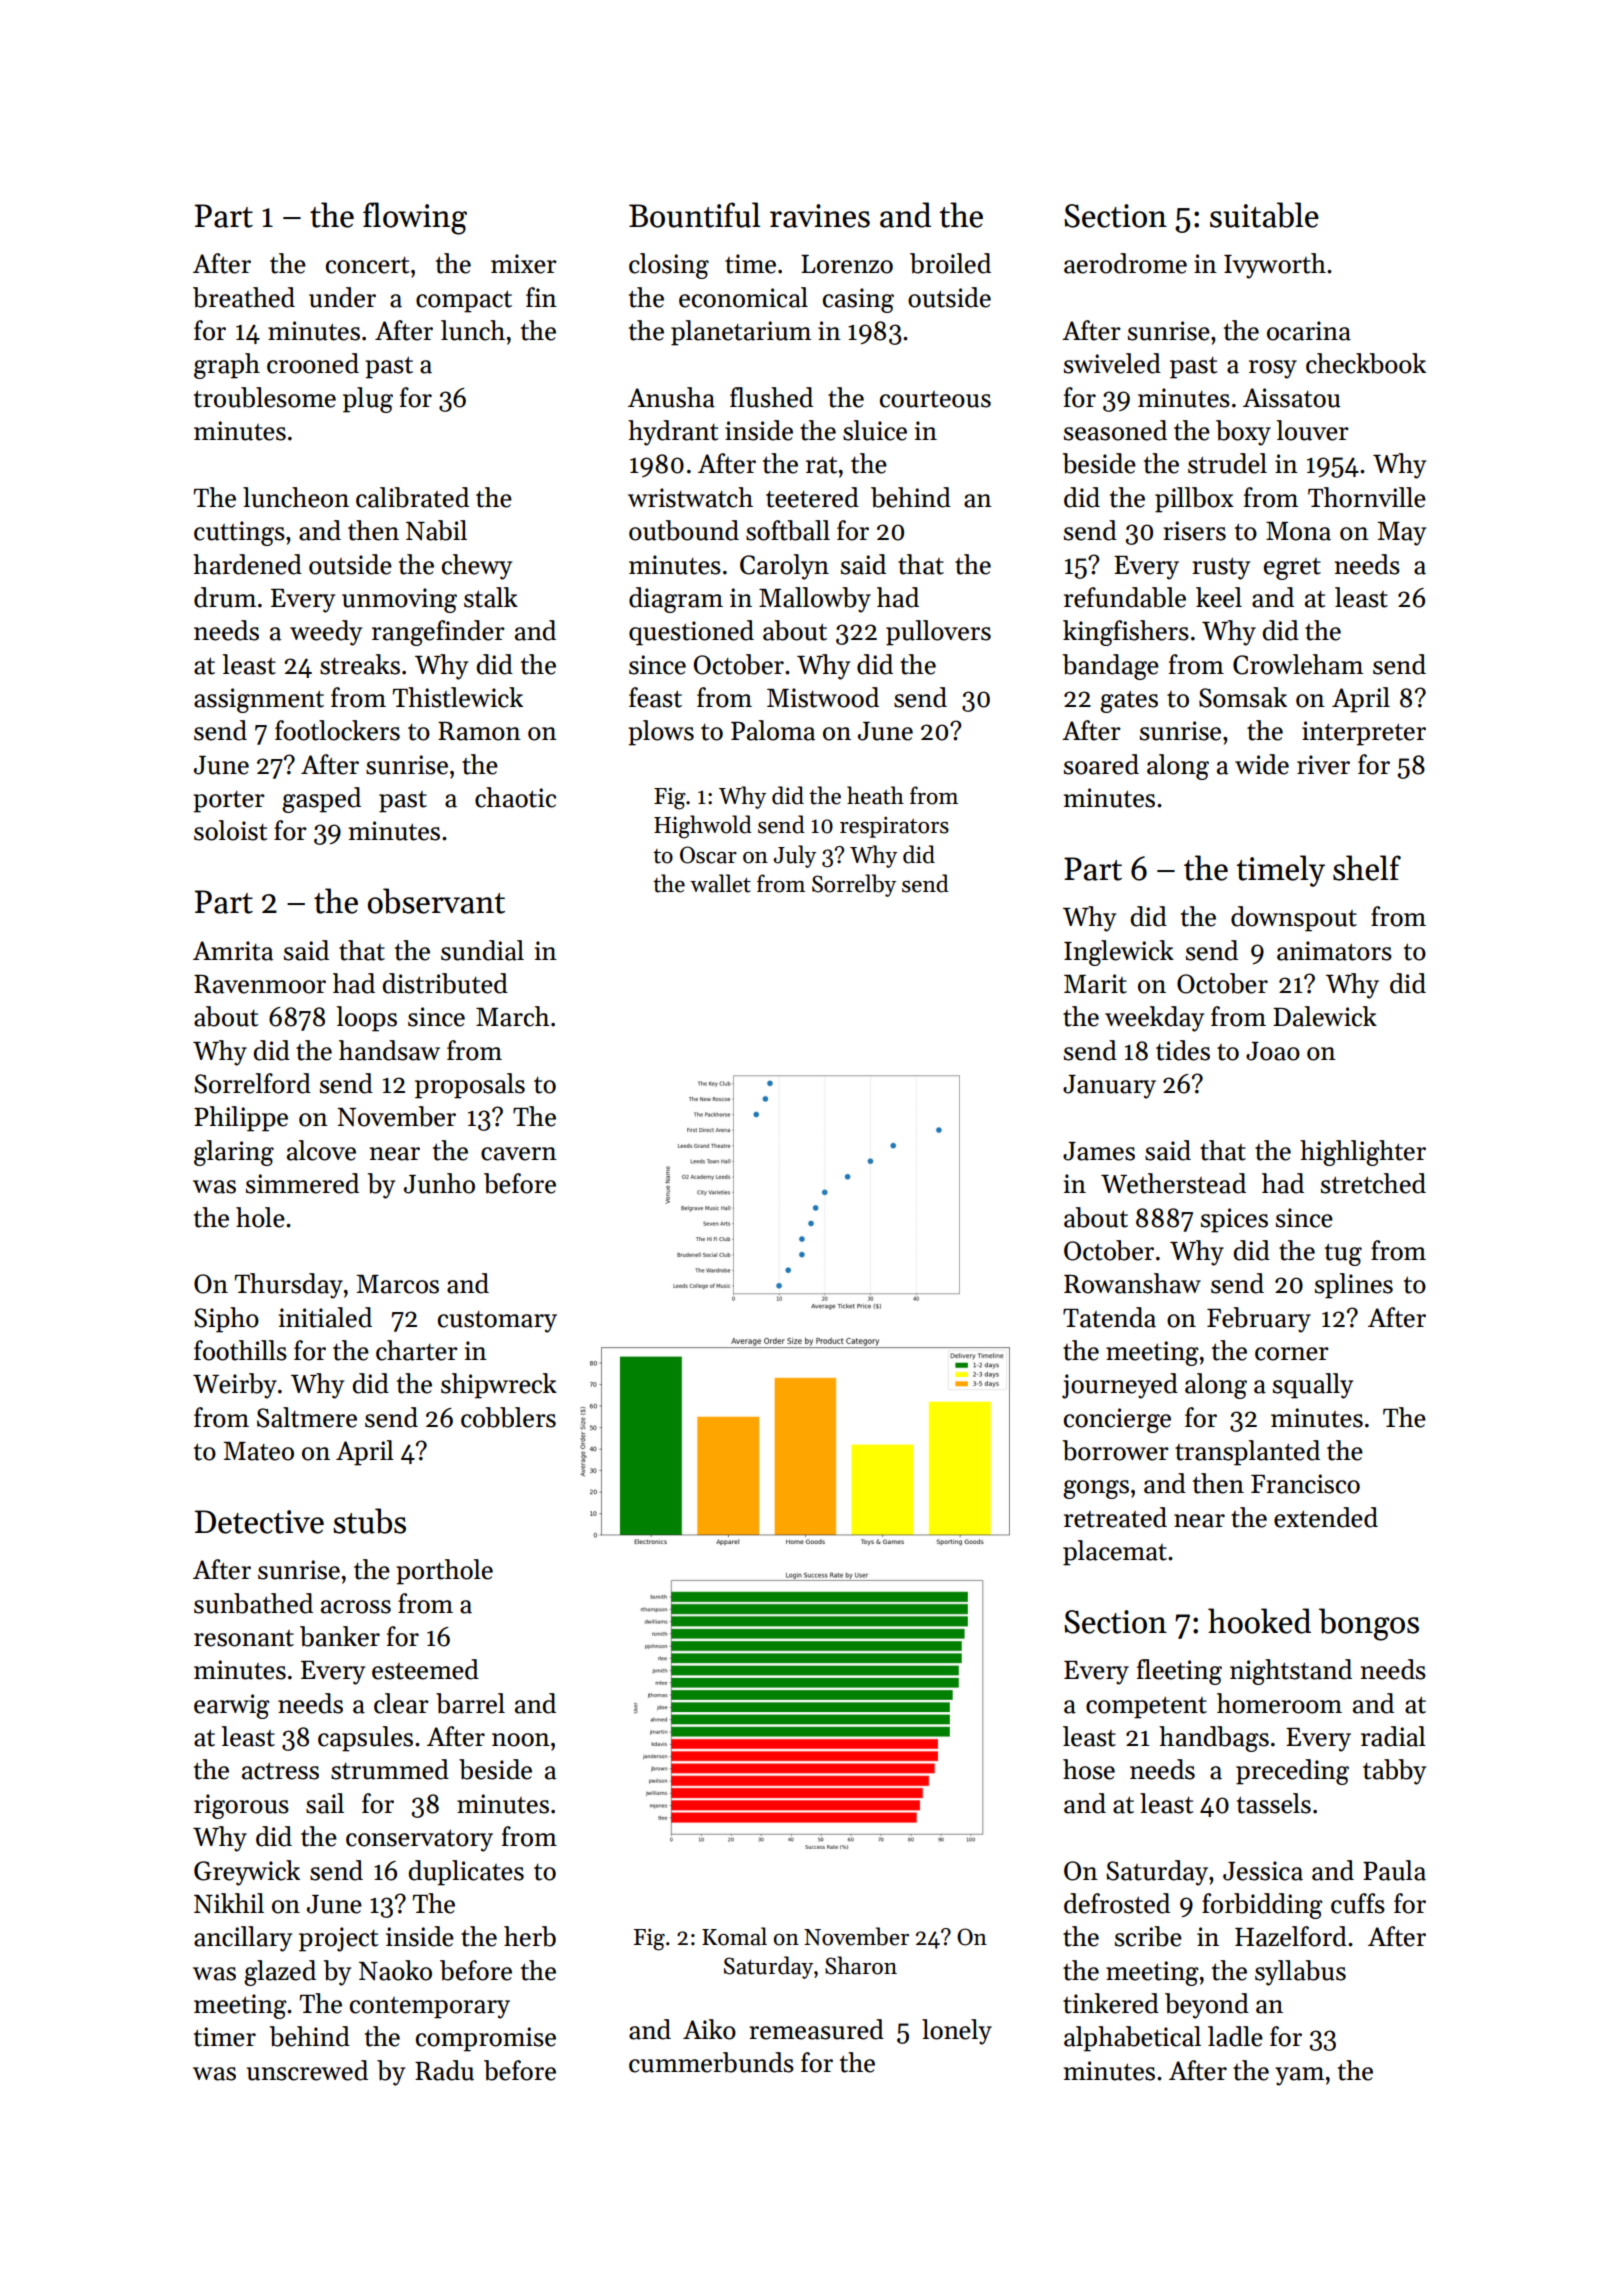 The width and height of the page is (1620, 2292). Describe the element at coordinates (1323, 765) in the page. I see `river` at that location.
